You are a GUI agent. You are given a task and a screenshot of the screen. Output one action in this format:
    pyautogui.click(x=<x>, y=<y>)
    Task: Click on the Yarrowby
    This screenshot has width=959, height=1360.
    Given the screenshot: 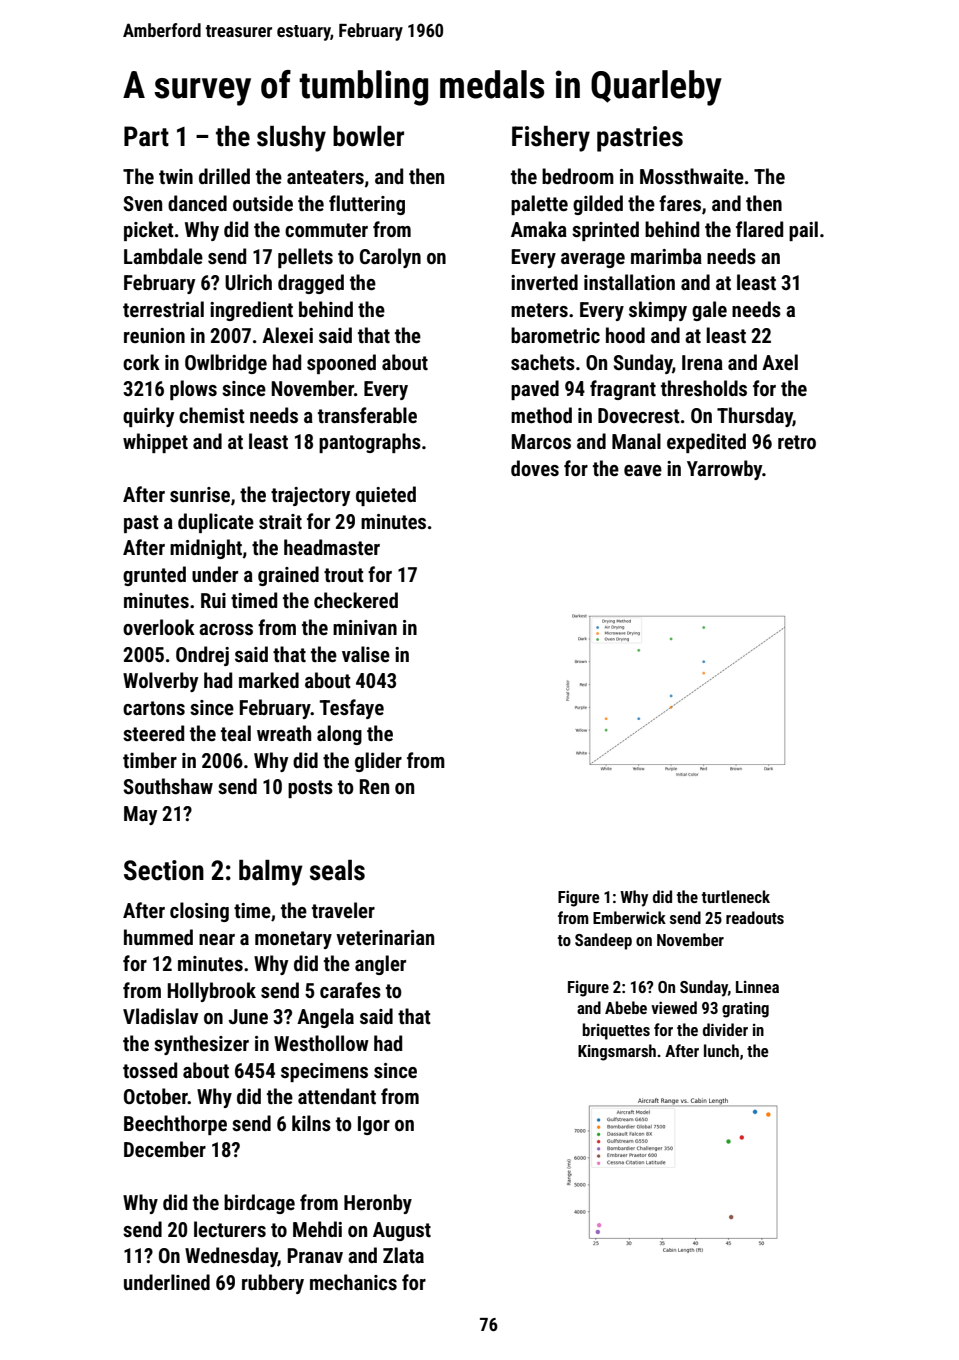 What is the action you would take?
    pyautogui.click(x=724, y=470)
